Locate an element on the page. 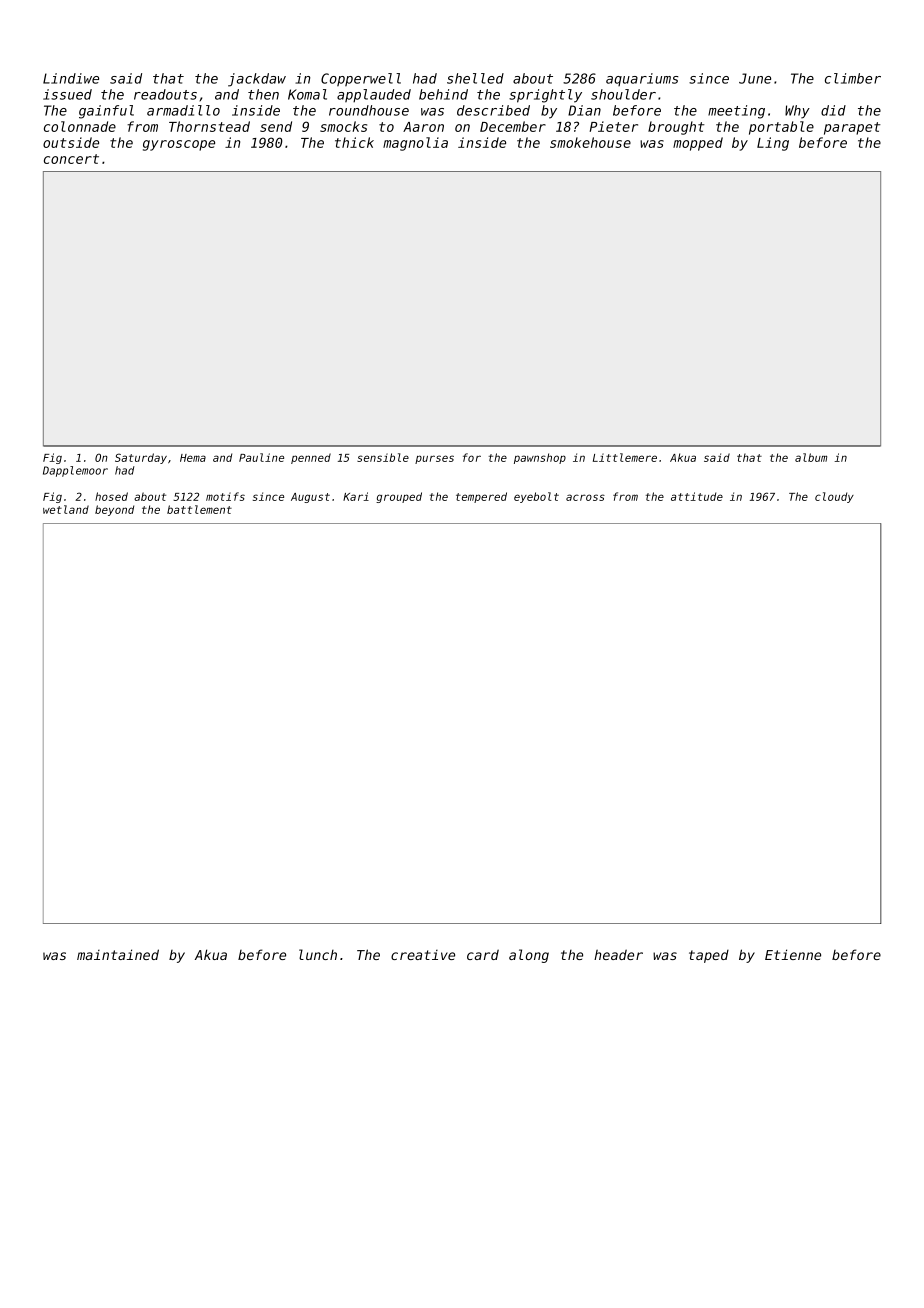 The image size is (924, 1308). lunch is located at coordinates (318, 954).
